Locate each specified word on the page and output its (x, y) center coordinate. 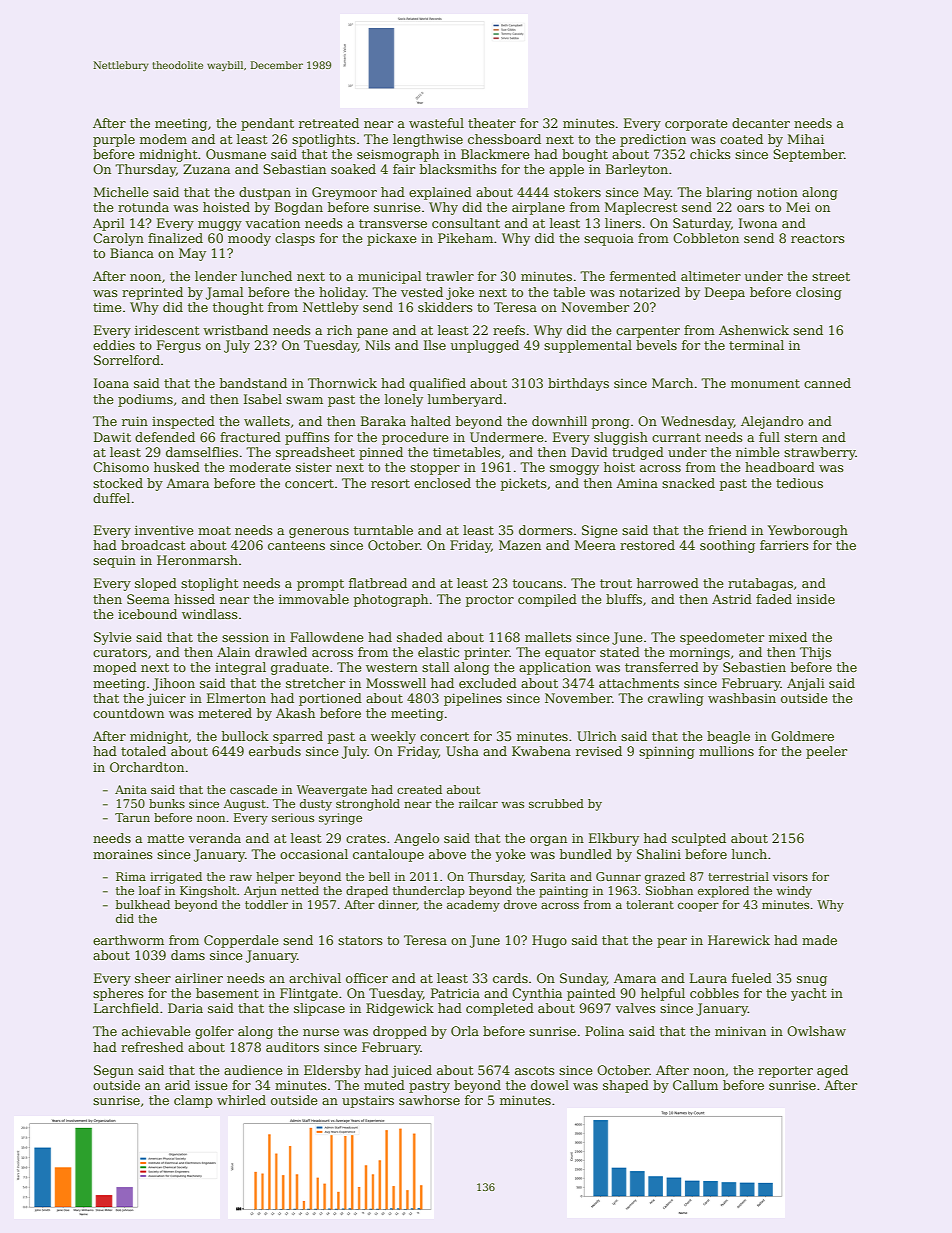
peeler (826, 752)
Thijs (815, 653)
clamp (193, 1101)
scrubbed (556, 803)
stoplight (210, 584)
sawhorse (429, 1100)
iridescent (167, 330)
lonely (404, 400)
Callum (695, 1085)
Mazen (520, 545)
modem (163, 139)
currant (676, 437)
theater (492, 123)
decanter (761, 123)
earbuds (275, 751)
